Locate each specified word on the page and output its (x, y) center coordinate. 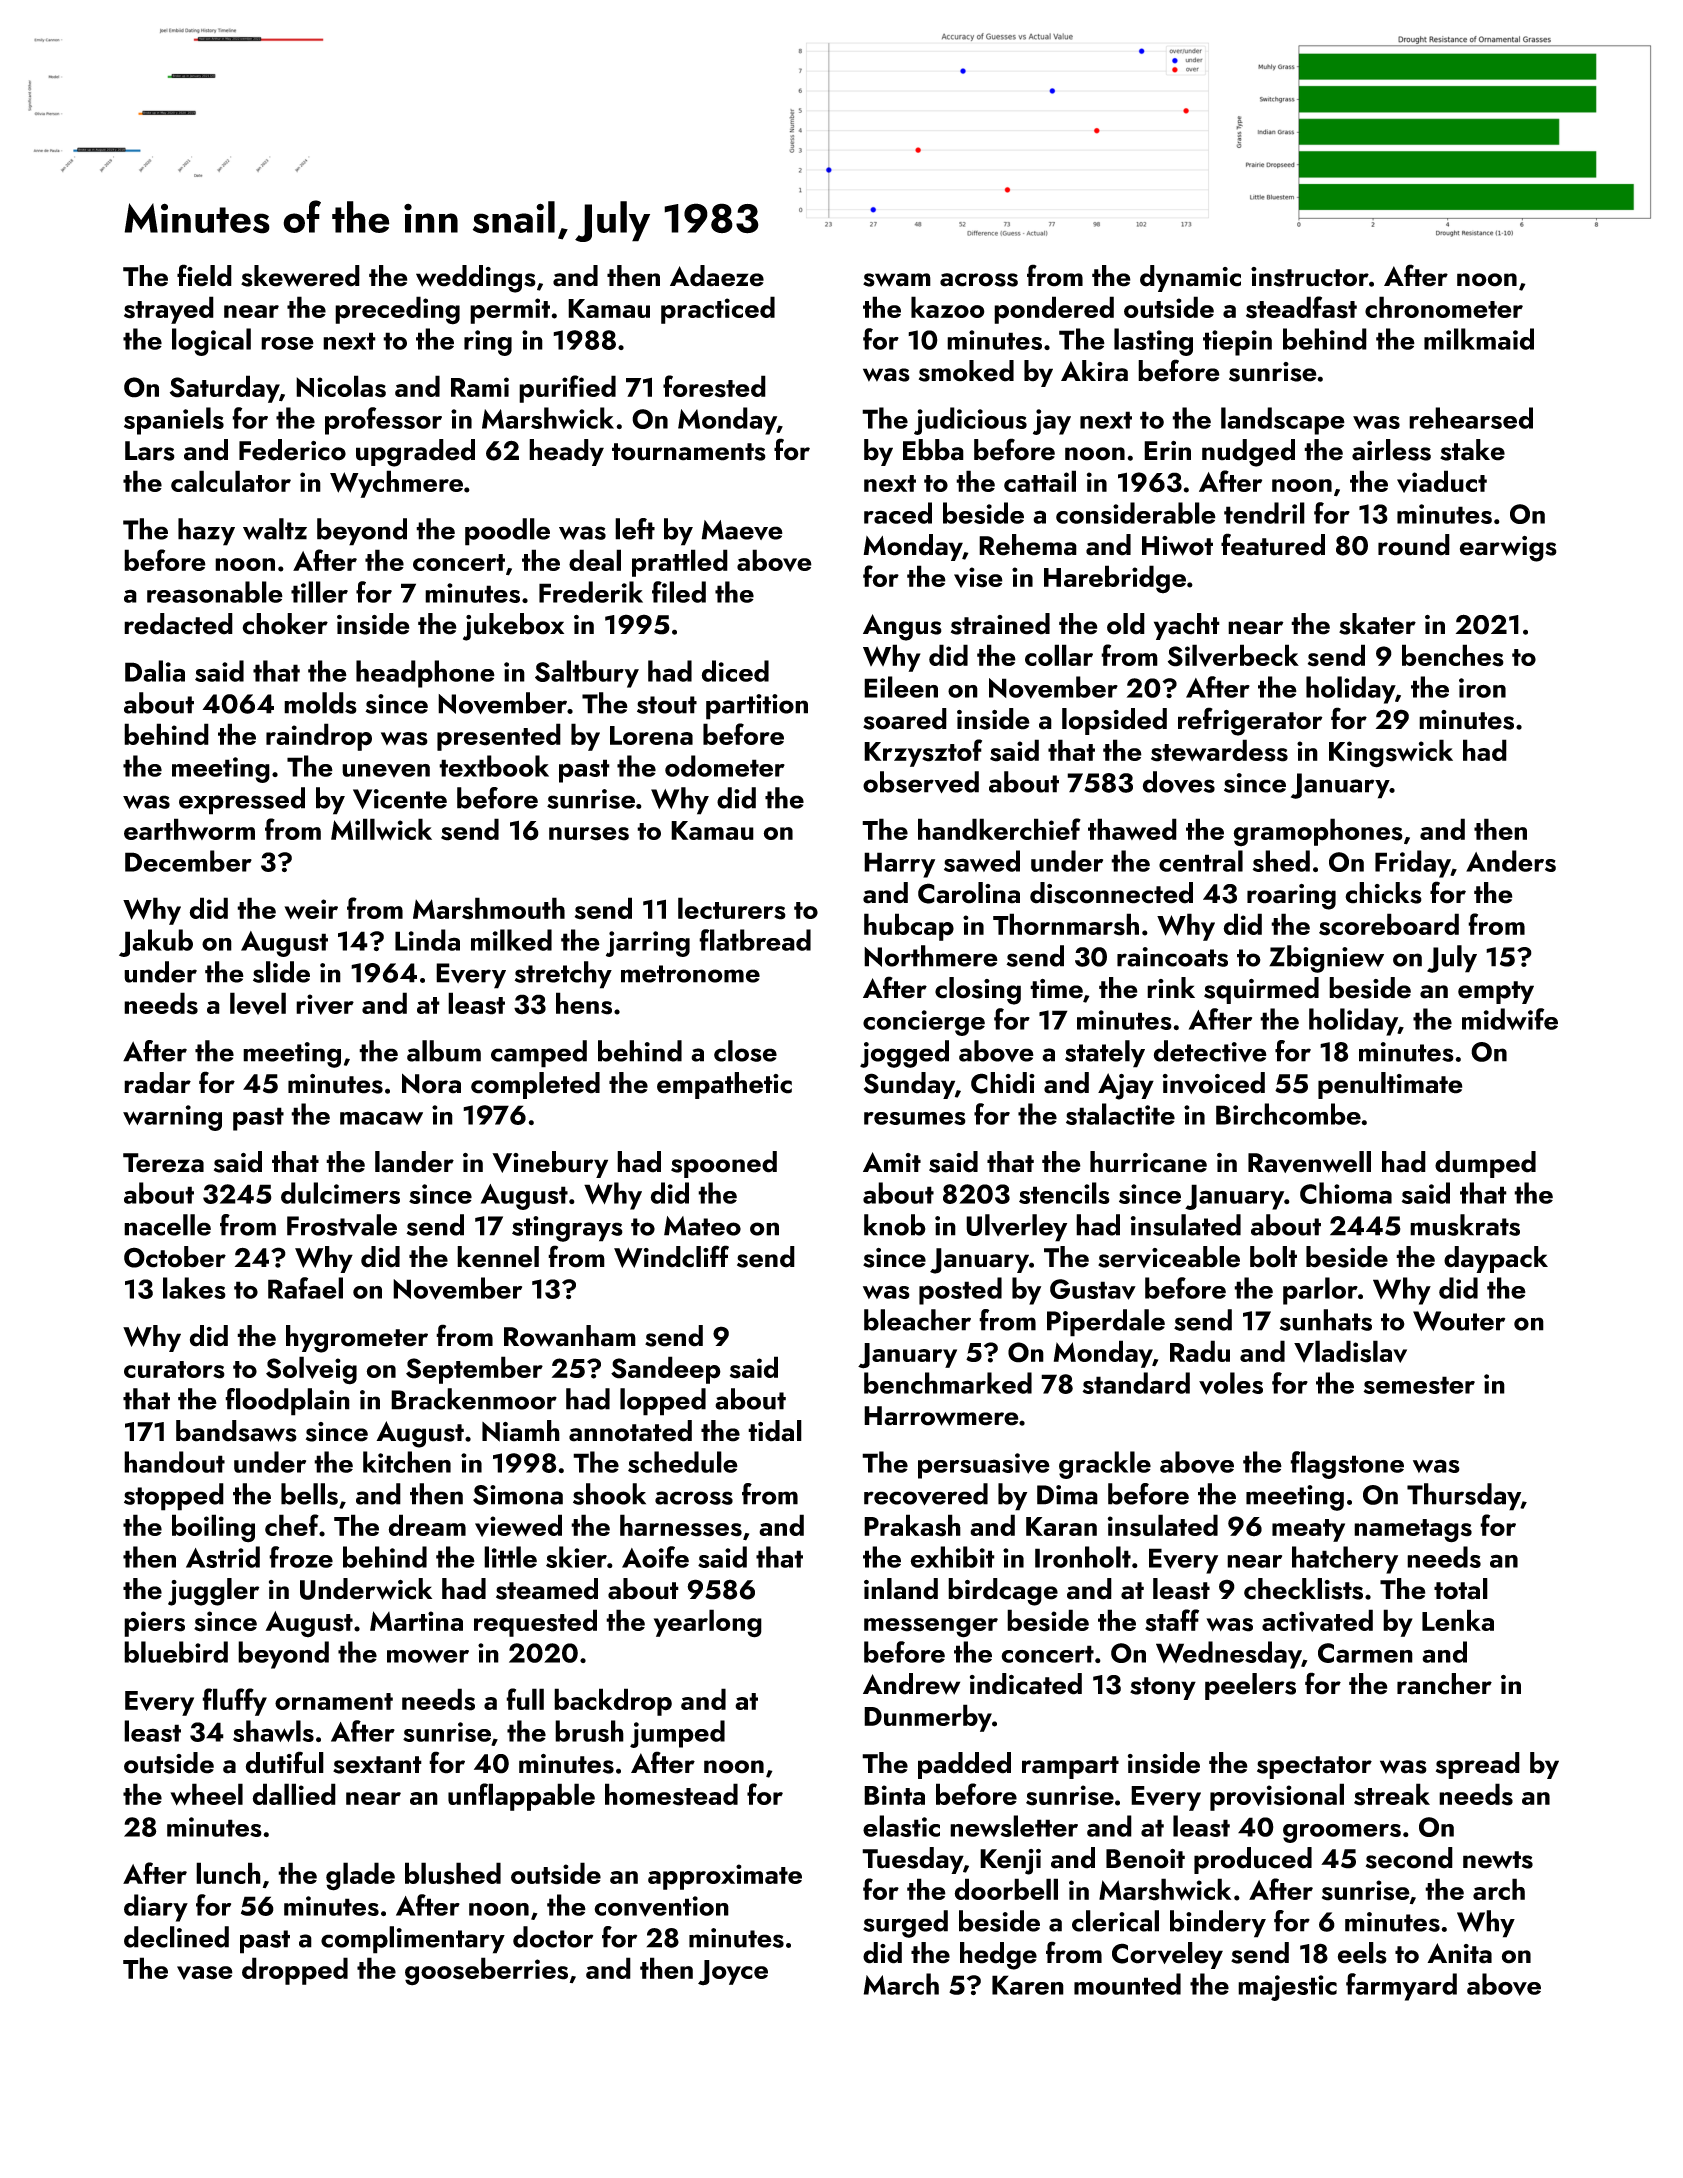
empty (1496, 992)
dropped (295, 1971)
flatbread (755, 940)
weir (311, 909)
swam (897, 280)
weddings (476, 279)
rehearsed (1471, 418)
